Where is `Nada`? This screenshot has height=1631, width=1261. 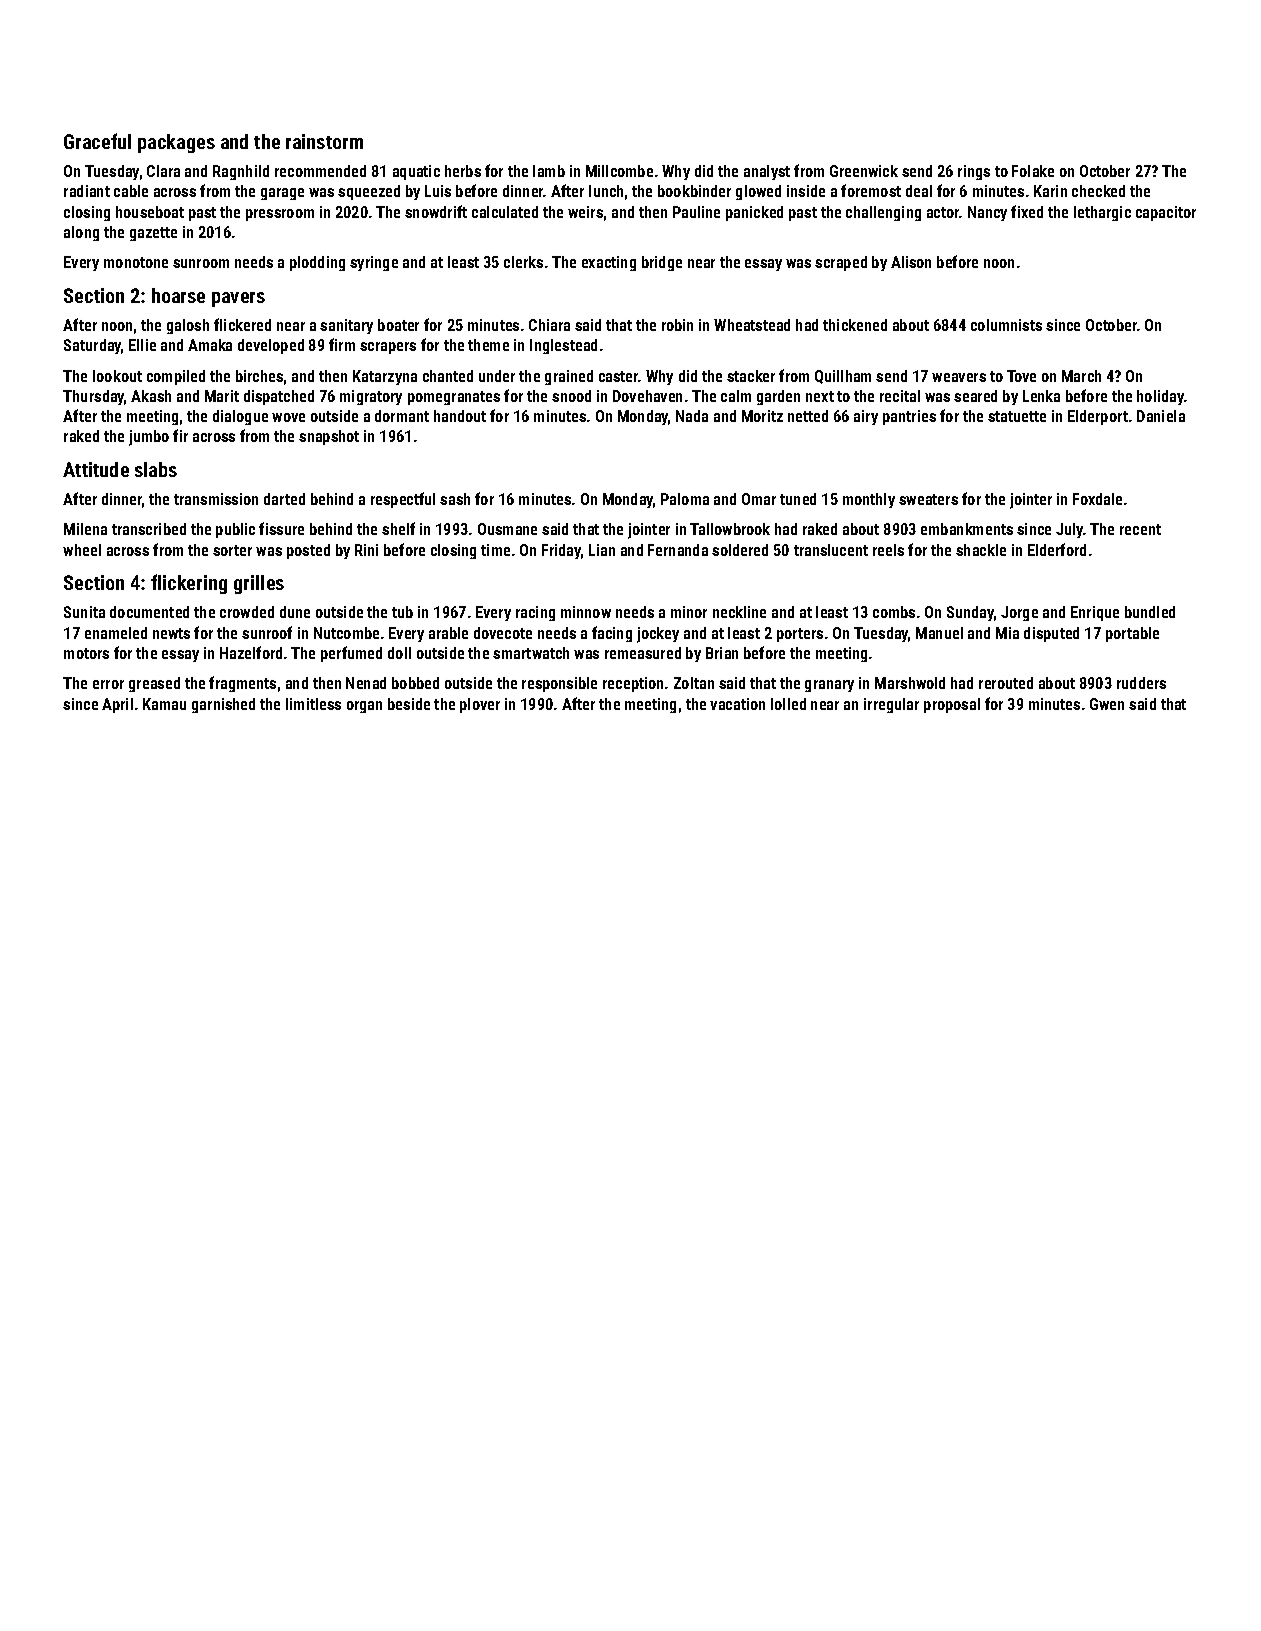
Nada is located at coordinates (692, 416).
